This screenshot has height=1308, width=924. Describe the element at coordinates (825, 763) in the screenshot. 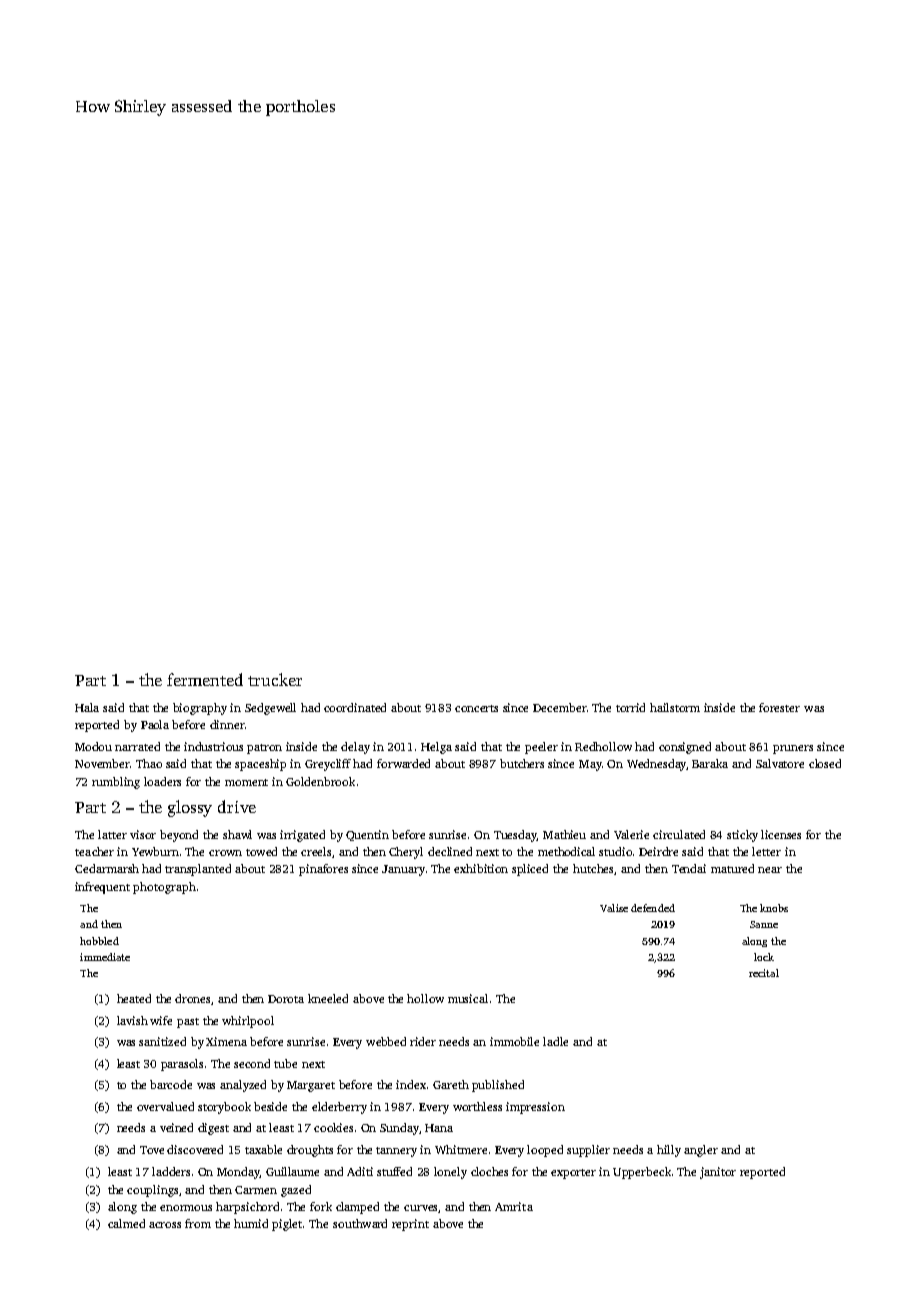

I see `closed` at that location.
